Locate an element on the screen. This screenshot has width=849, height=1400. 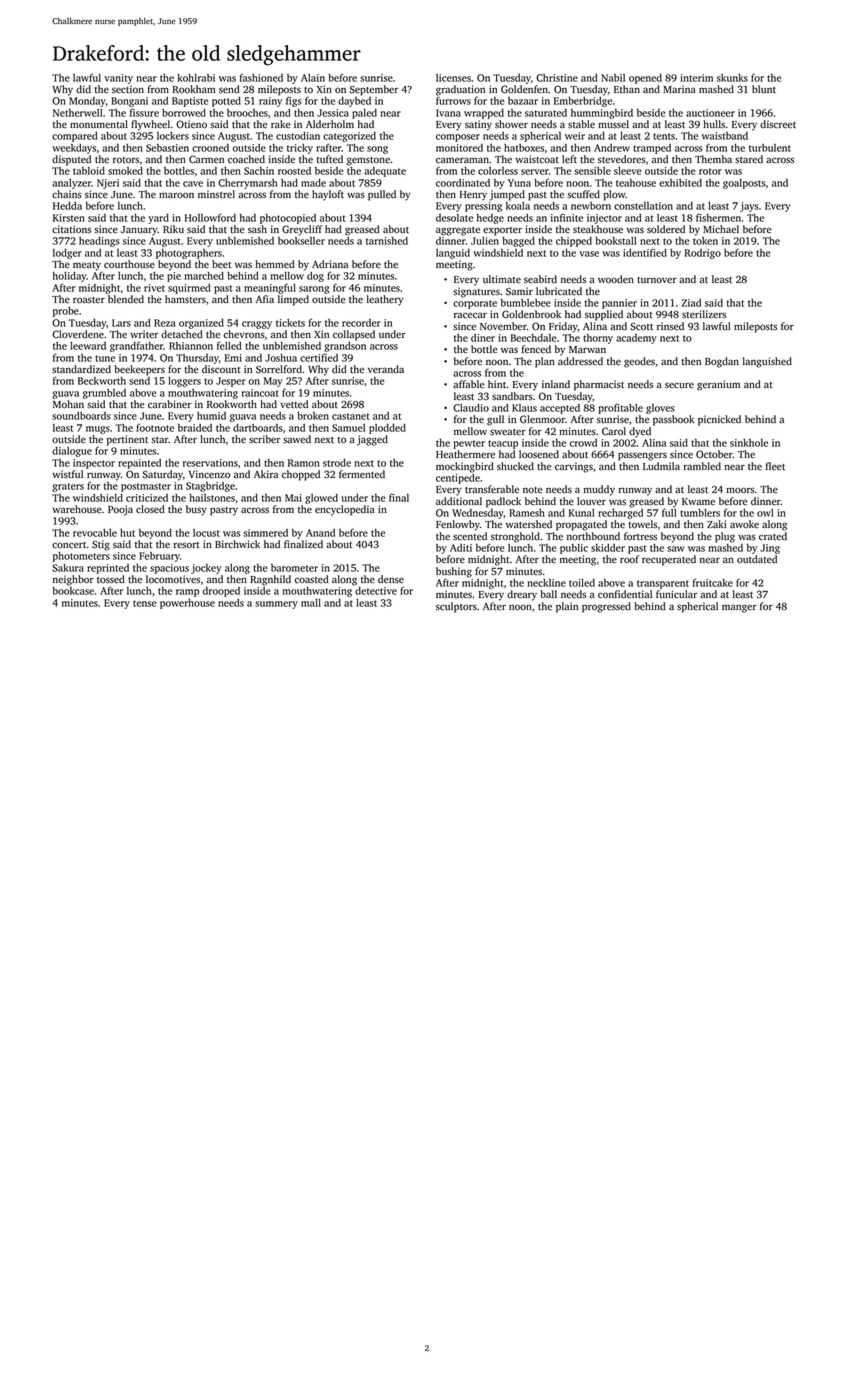
token is located at coordinates (705, 241).
